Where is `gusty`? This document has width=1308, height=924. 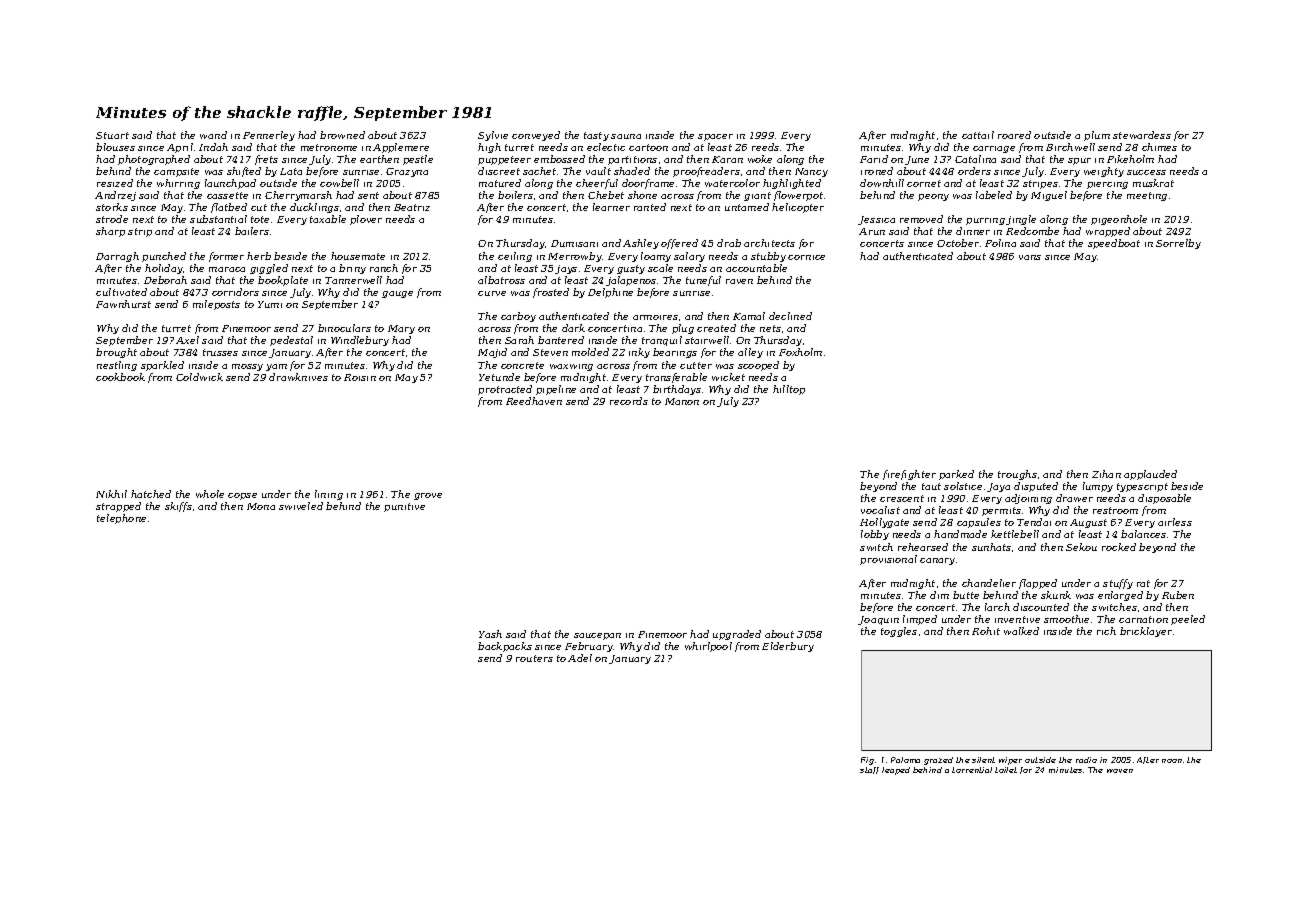 gusty is located at coordinates (631, 269).
